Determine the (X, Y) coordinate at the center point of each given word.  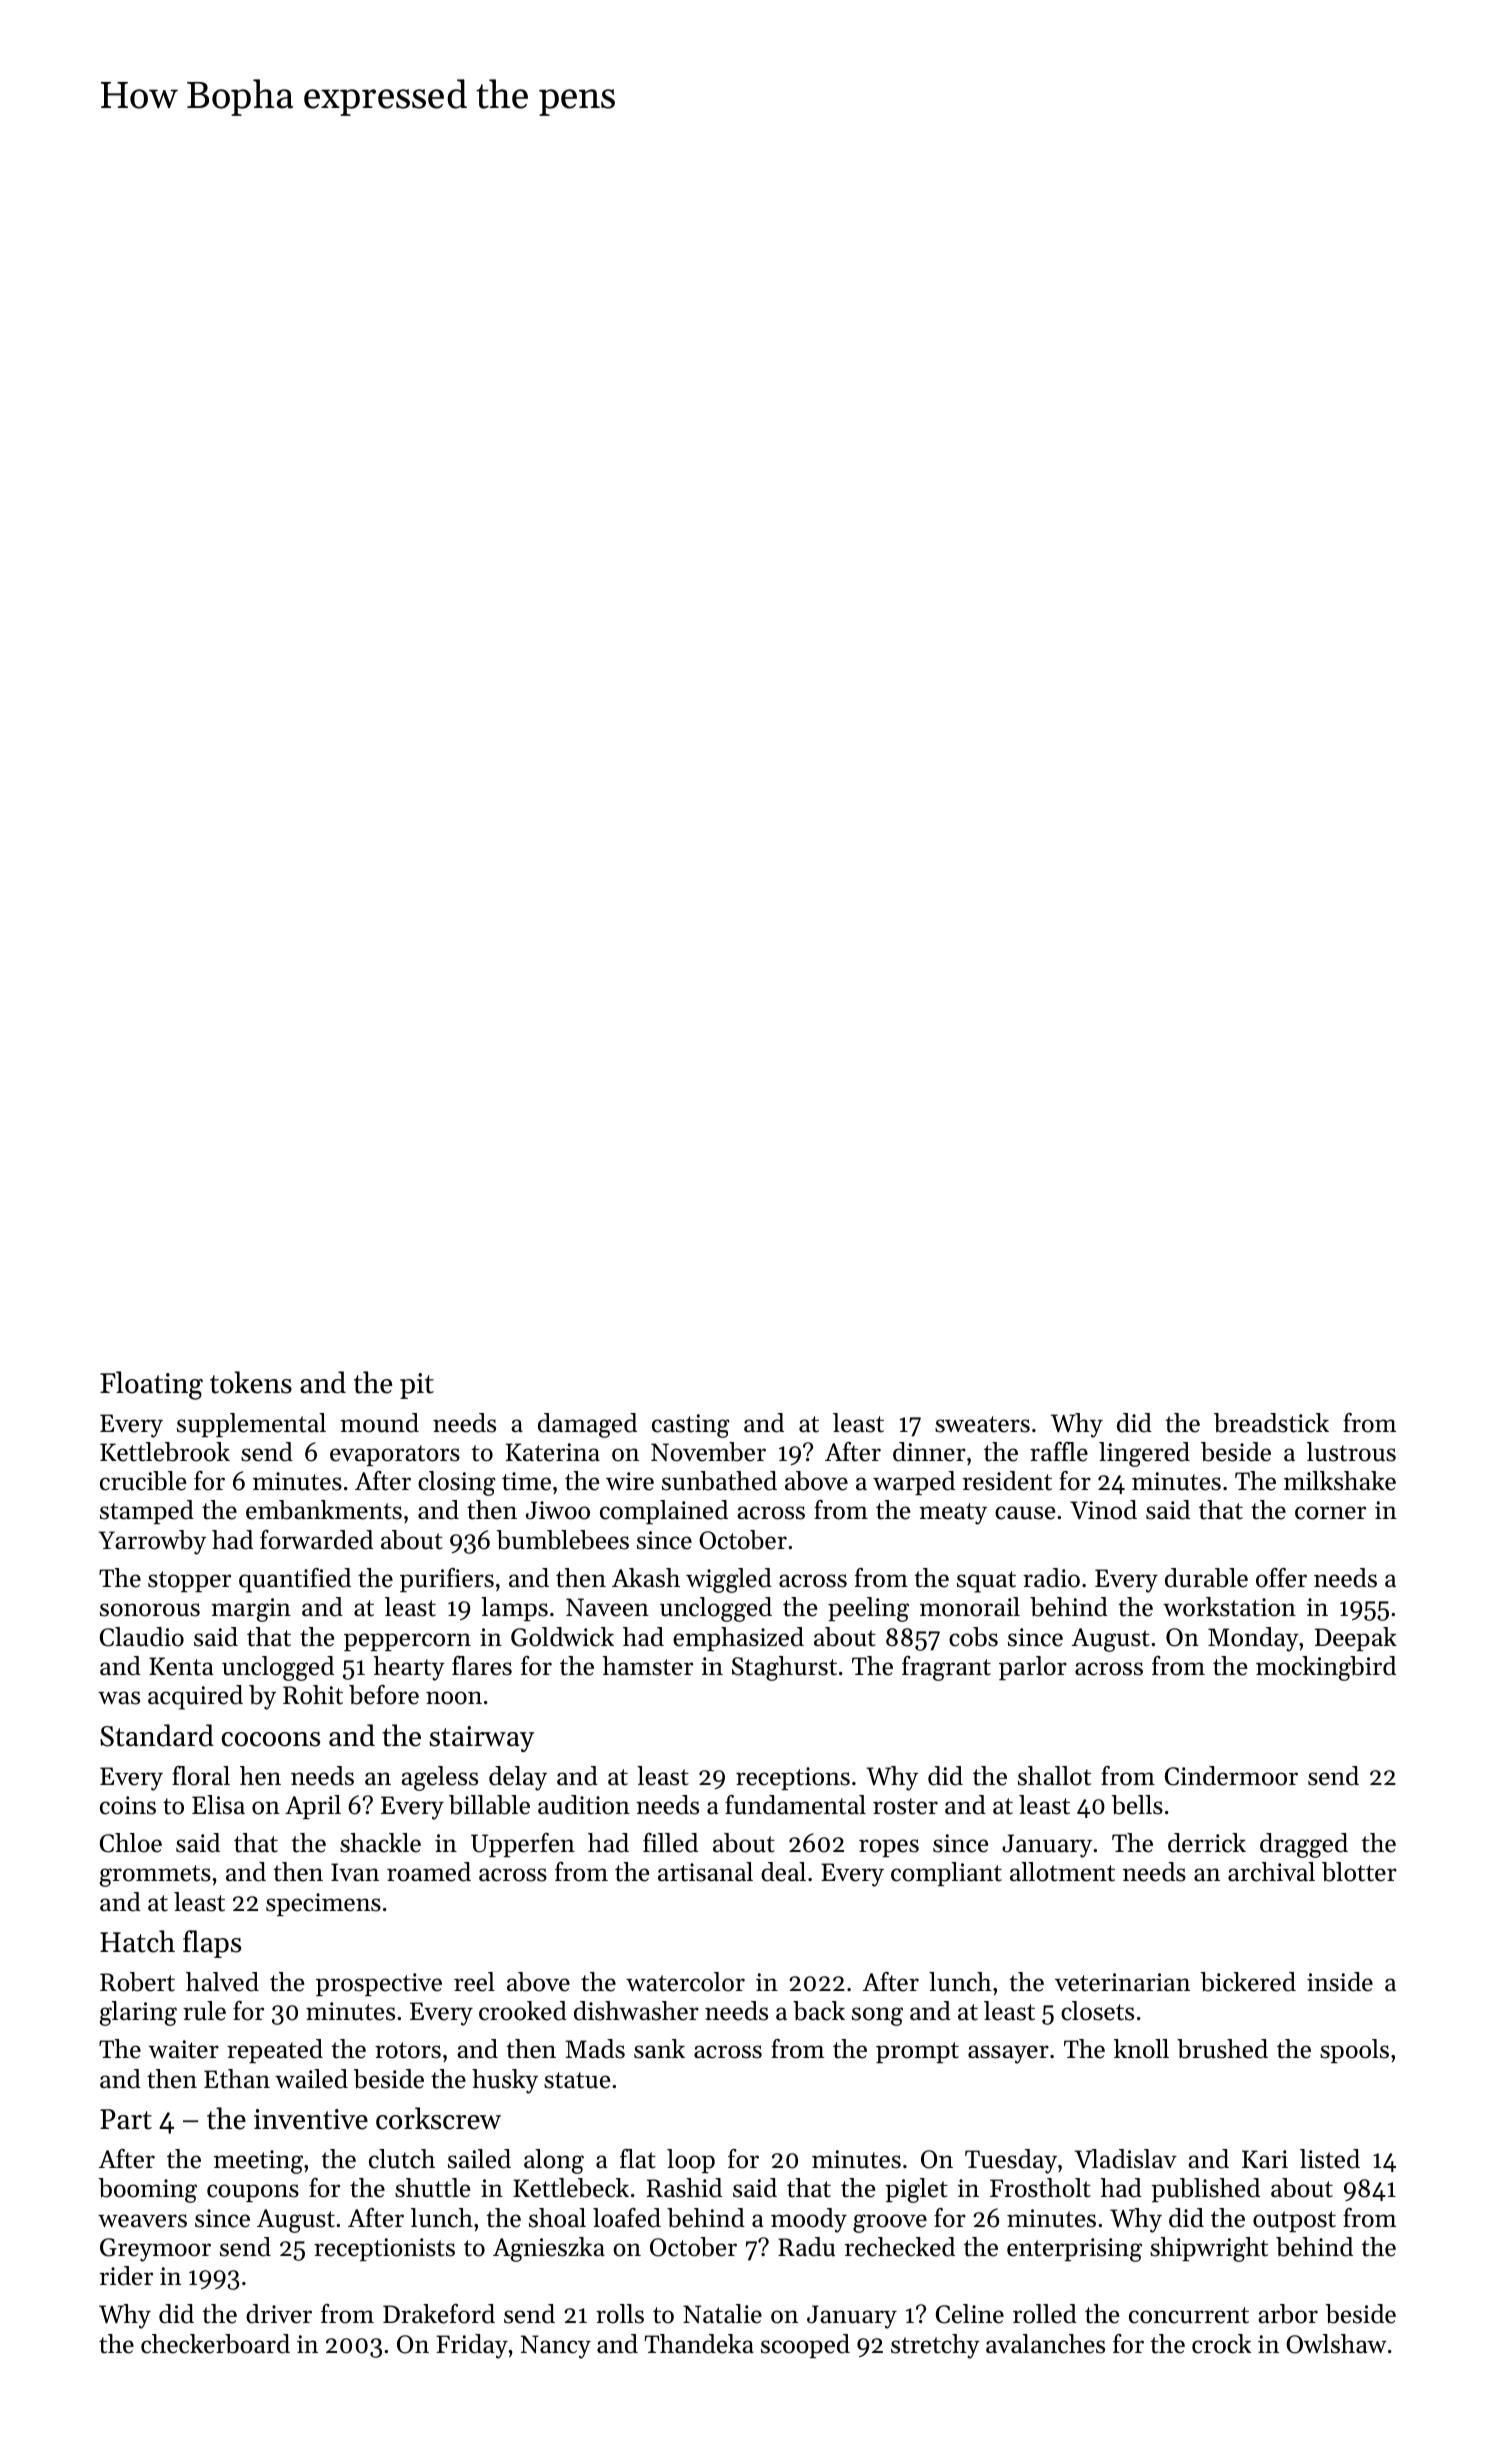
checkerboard (215, 2344)
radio (1051, 1578)
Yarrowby (152, 1542)
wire (630, 1481)
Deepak (1356, 1639)
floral (201, 1776)
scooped (805, 2346)
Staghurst (784, 1668)
